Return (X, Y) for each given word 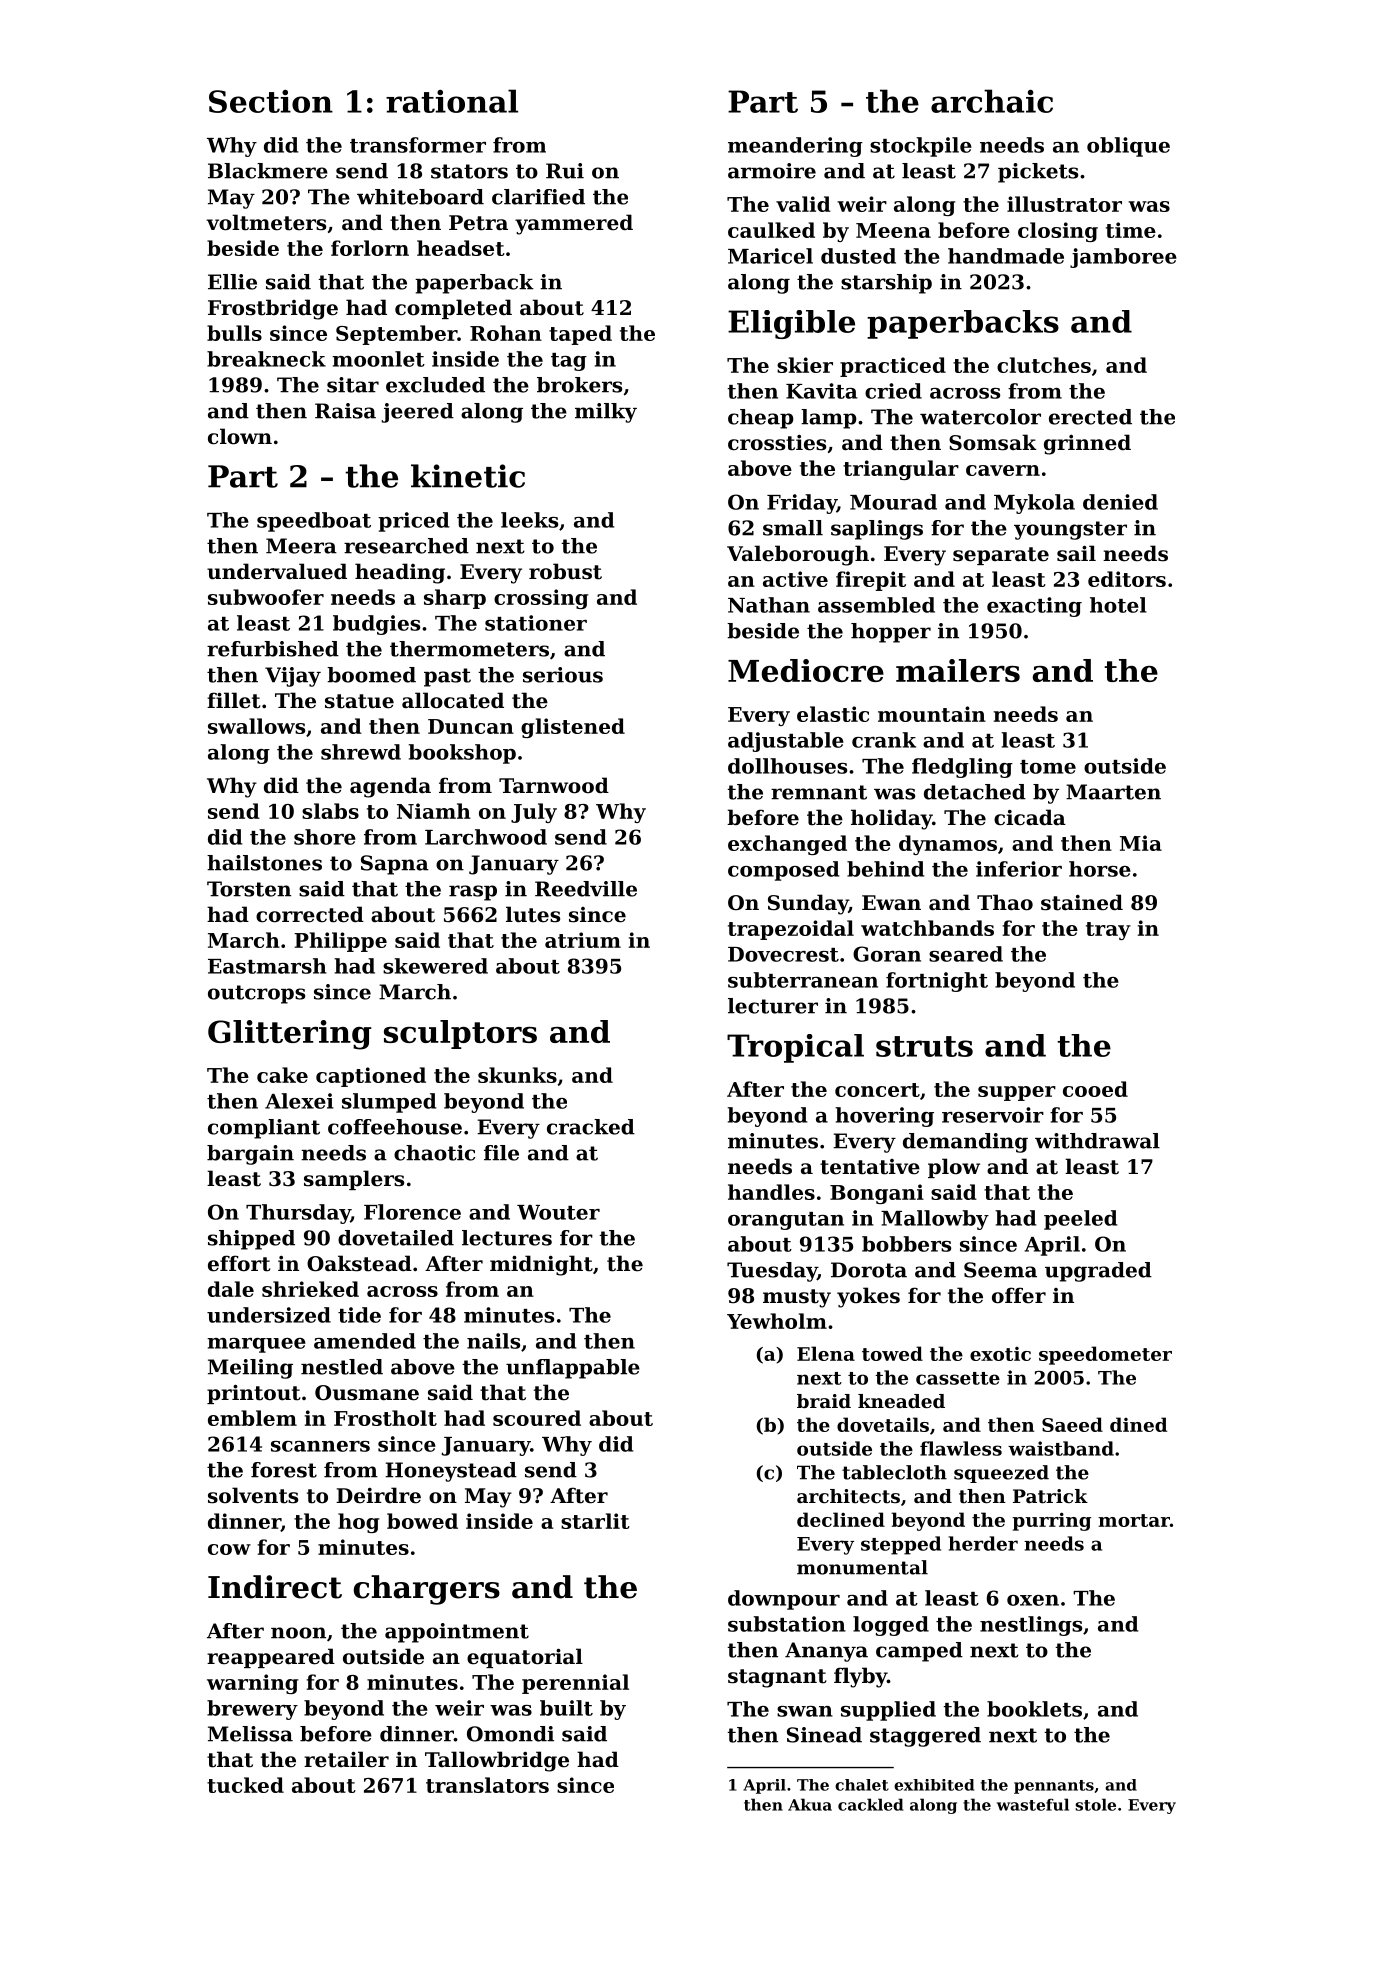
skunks (517, 1075)
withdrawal (1097, 1141)
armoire (772, 171)
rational (452, 101)
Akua (810, 1804)
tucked (245, 1785)
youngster (1070, 530)
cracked (591, 1127)
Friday (802, 504)
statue (359, 701)
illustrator (1064, 204)
